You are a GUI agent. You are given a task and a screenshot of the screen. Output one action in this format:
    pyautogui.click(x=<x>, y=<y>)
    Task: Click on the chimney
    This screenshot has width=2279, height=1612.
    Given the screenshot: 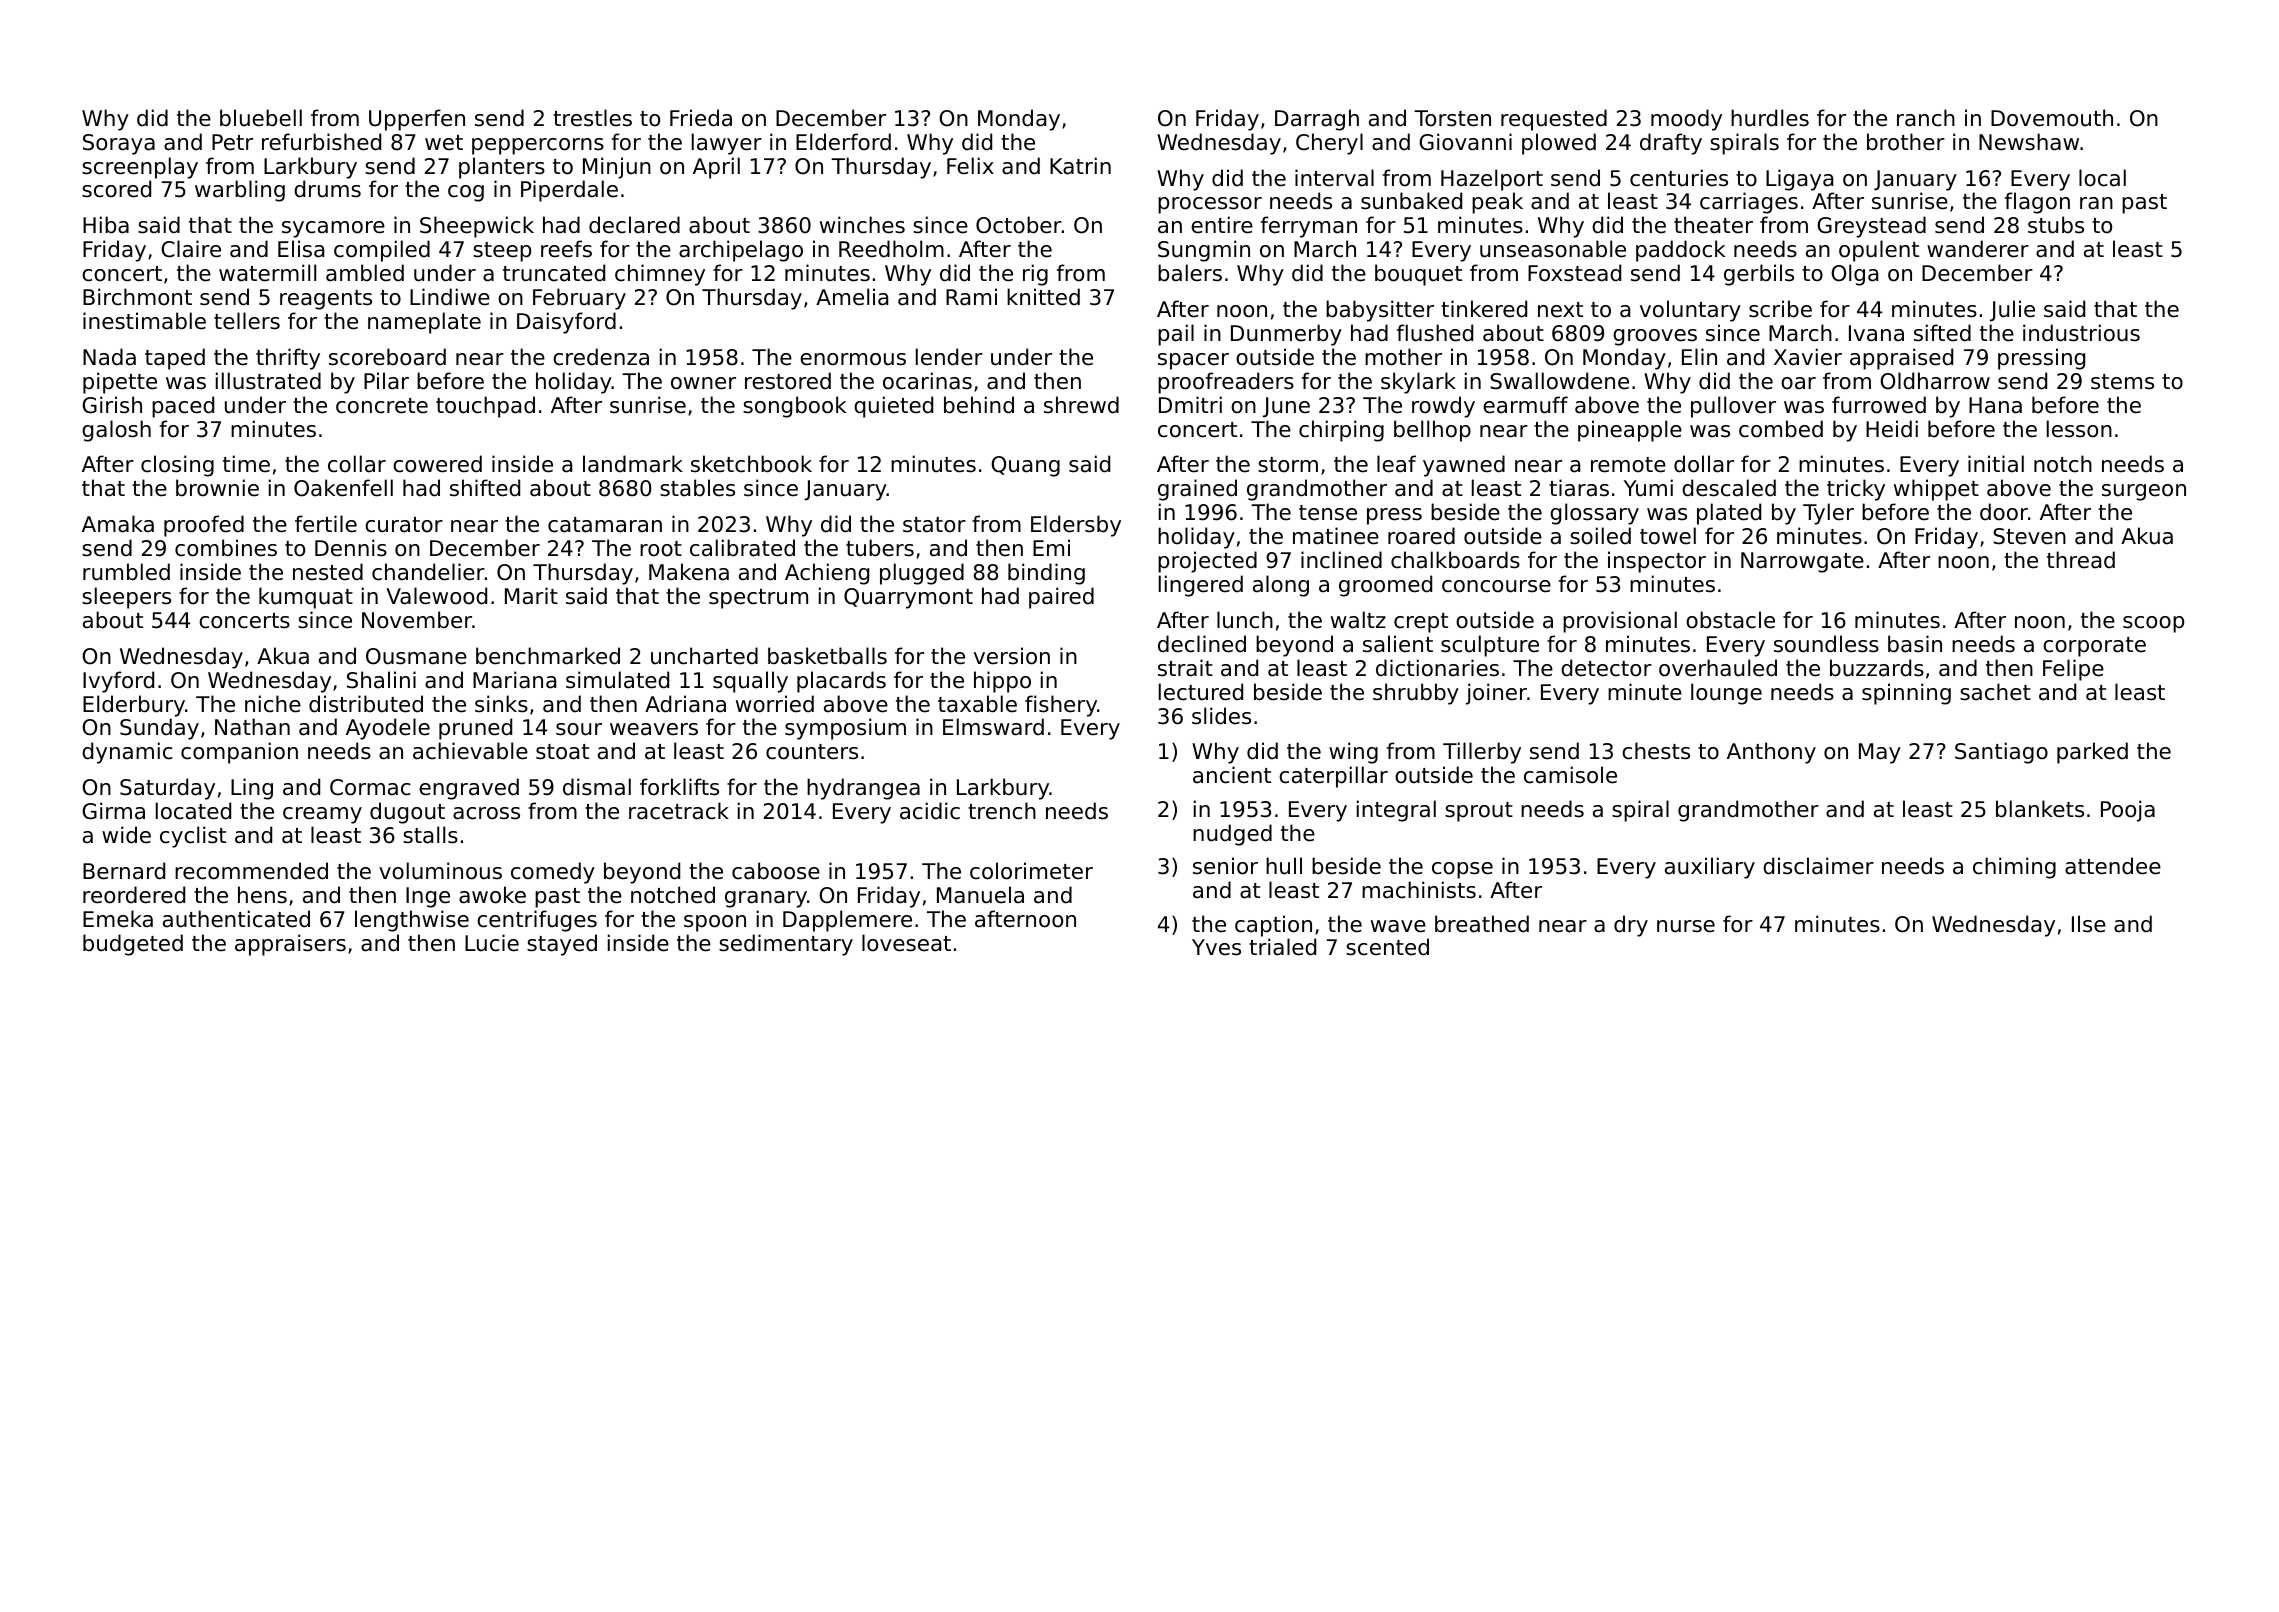 What is the action you would take?
    pyautogui.click(x=660, y=275)
